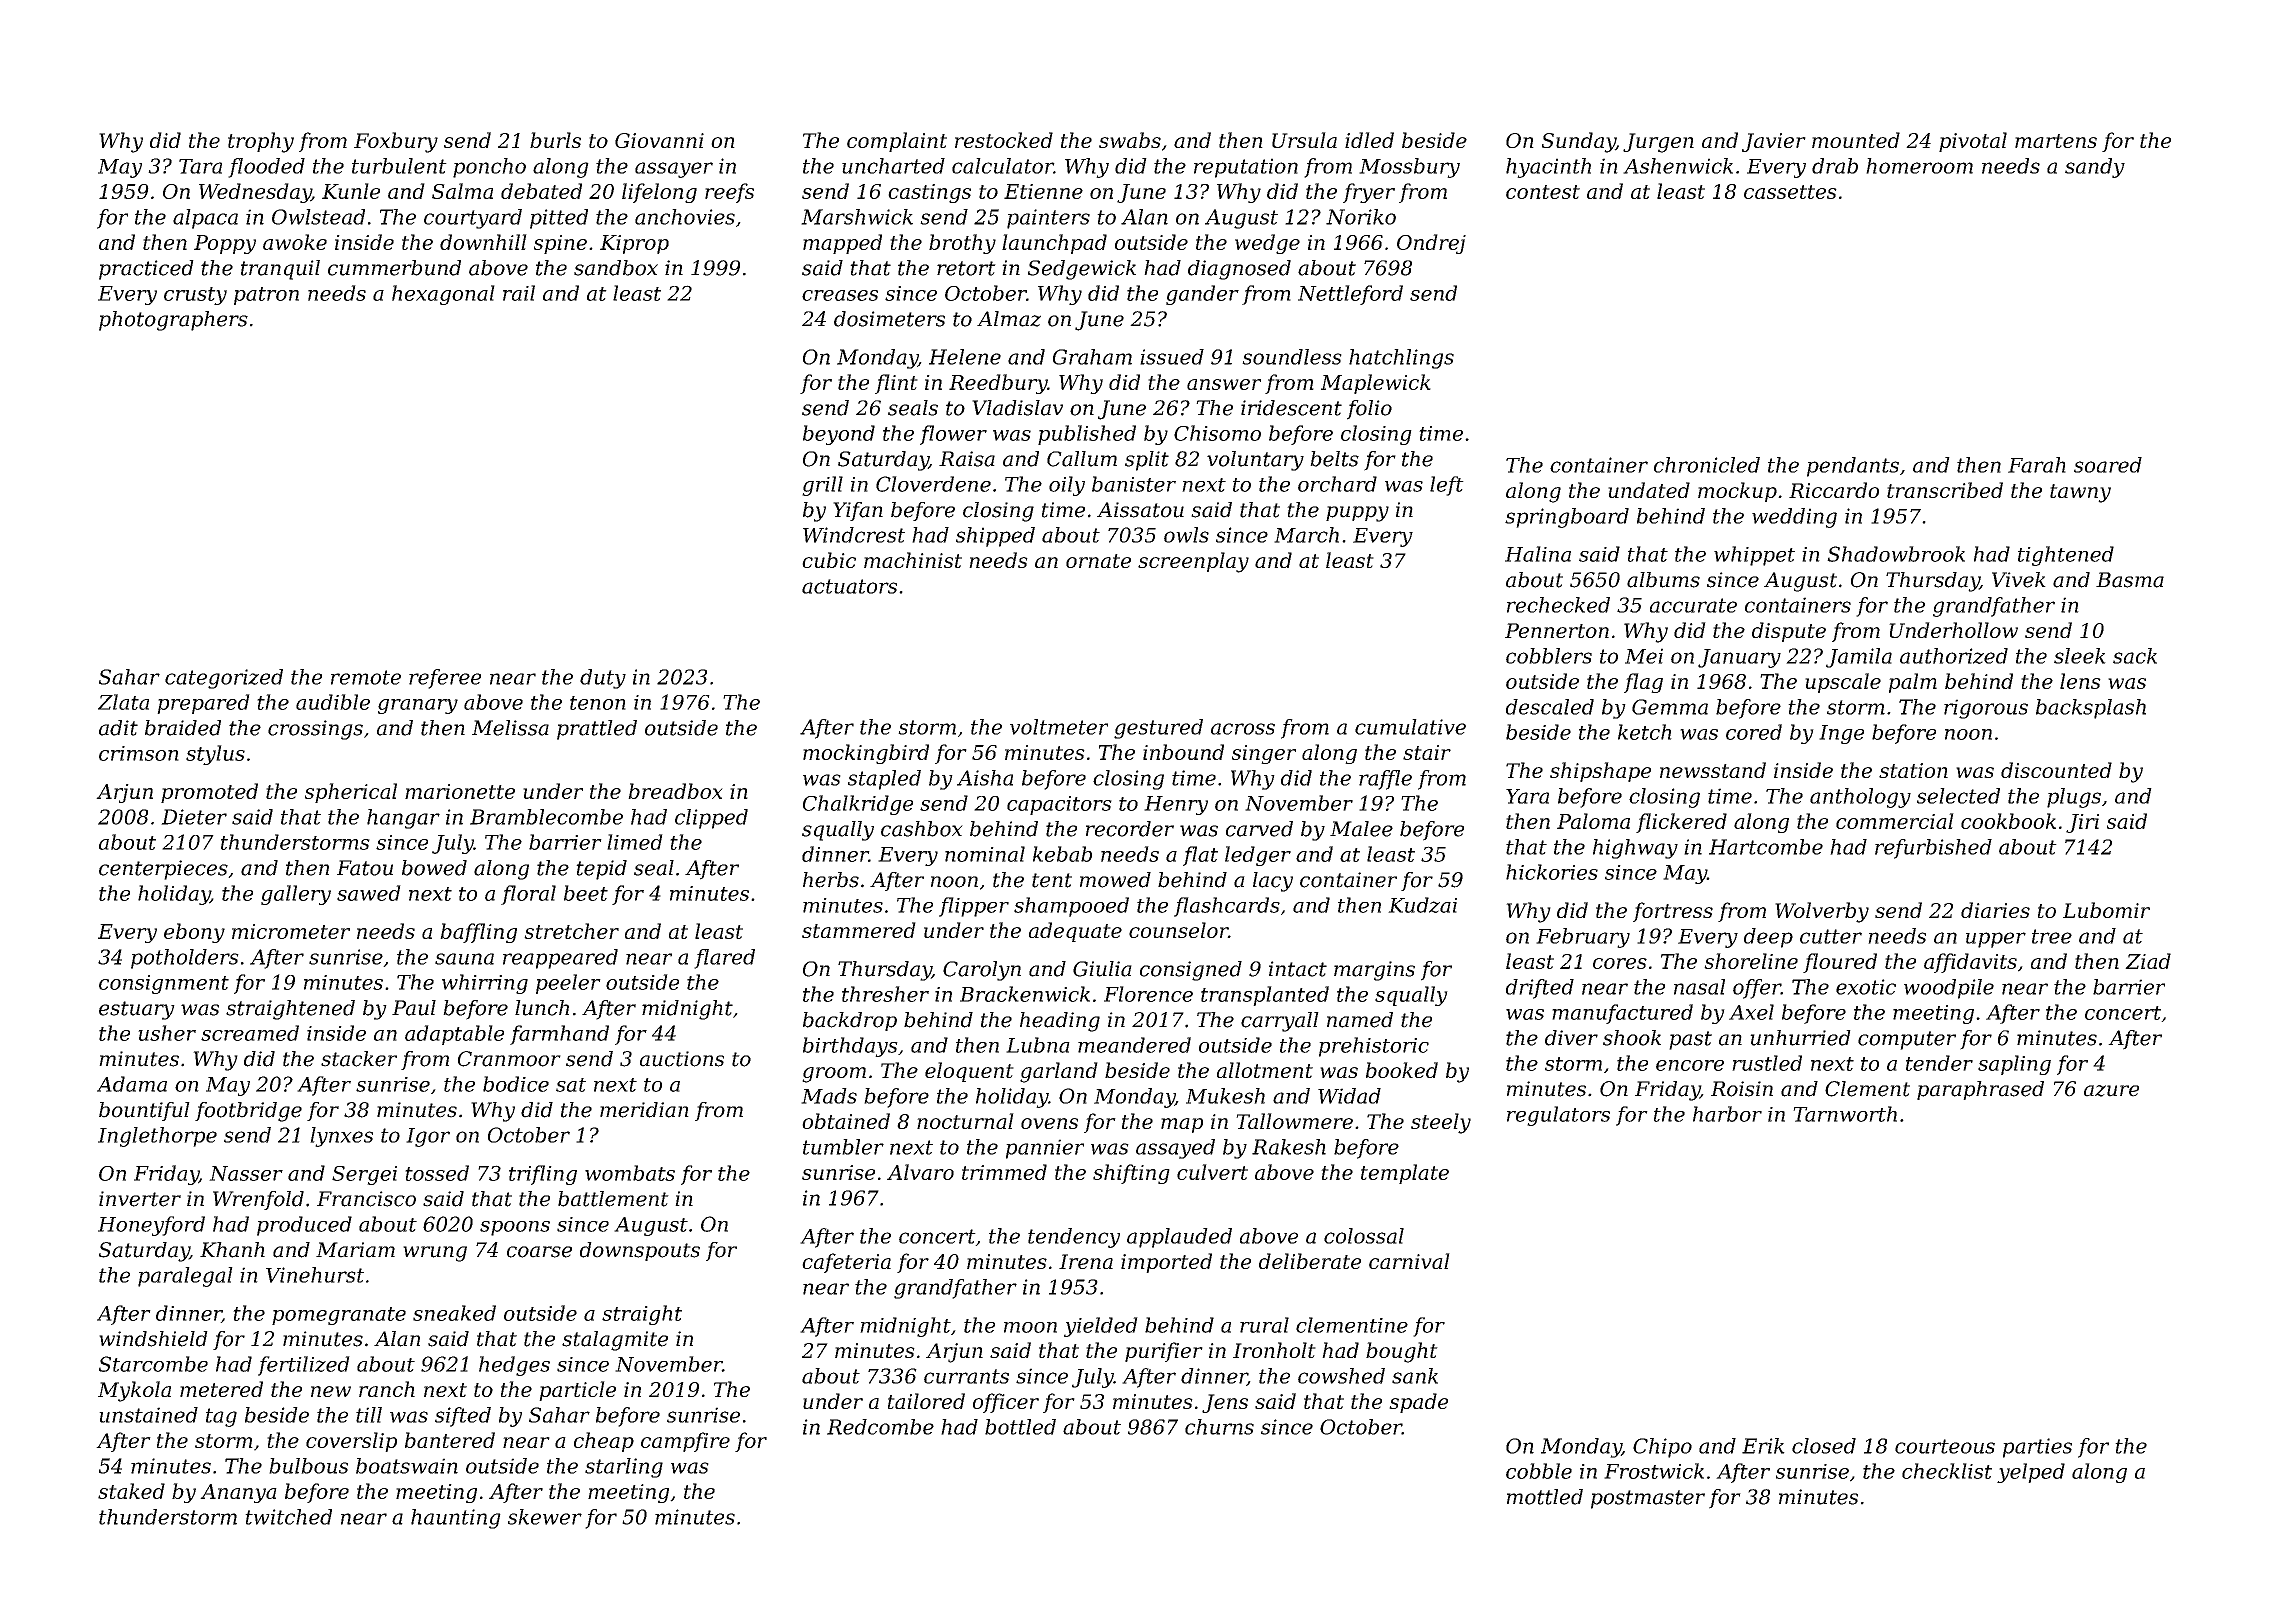 The height and width of the document is (1607, 2273). I want to click on bottled, so click(1020, 1427).
